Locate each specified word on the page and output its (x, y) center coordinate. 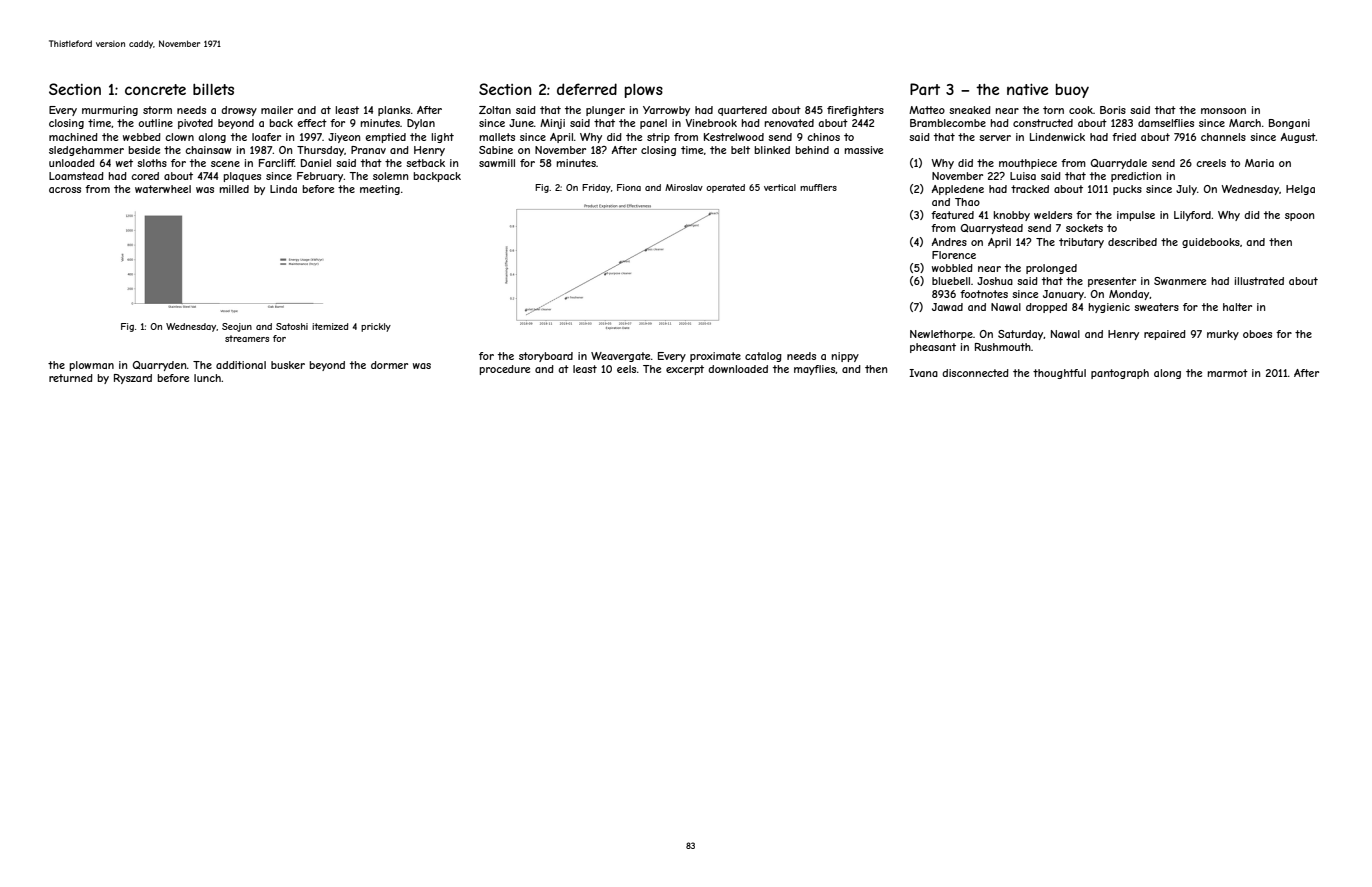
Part (925, 89)
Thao (967, 202)
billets (213, 89)
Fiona (629, 187)
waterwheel (163, 189)
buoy (1072, 91)
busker (288, 365)
